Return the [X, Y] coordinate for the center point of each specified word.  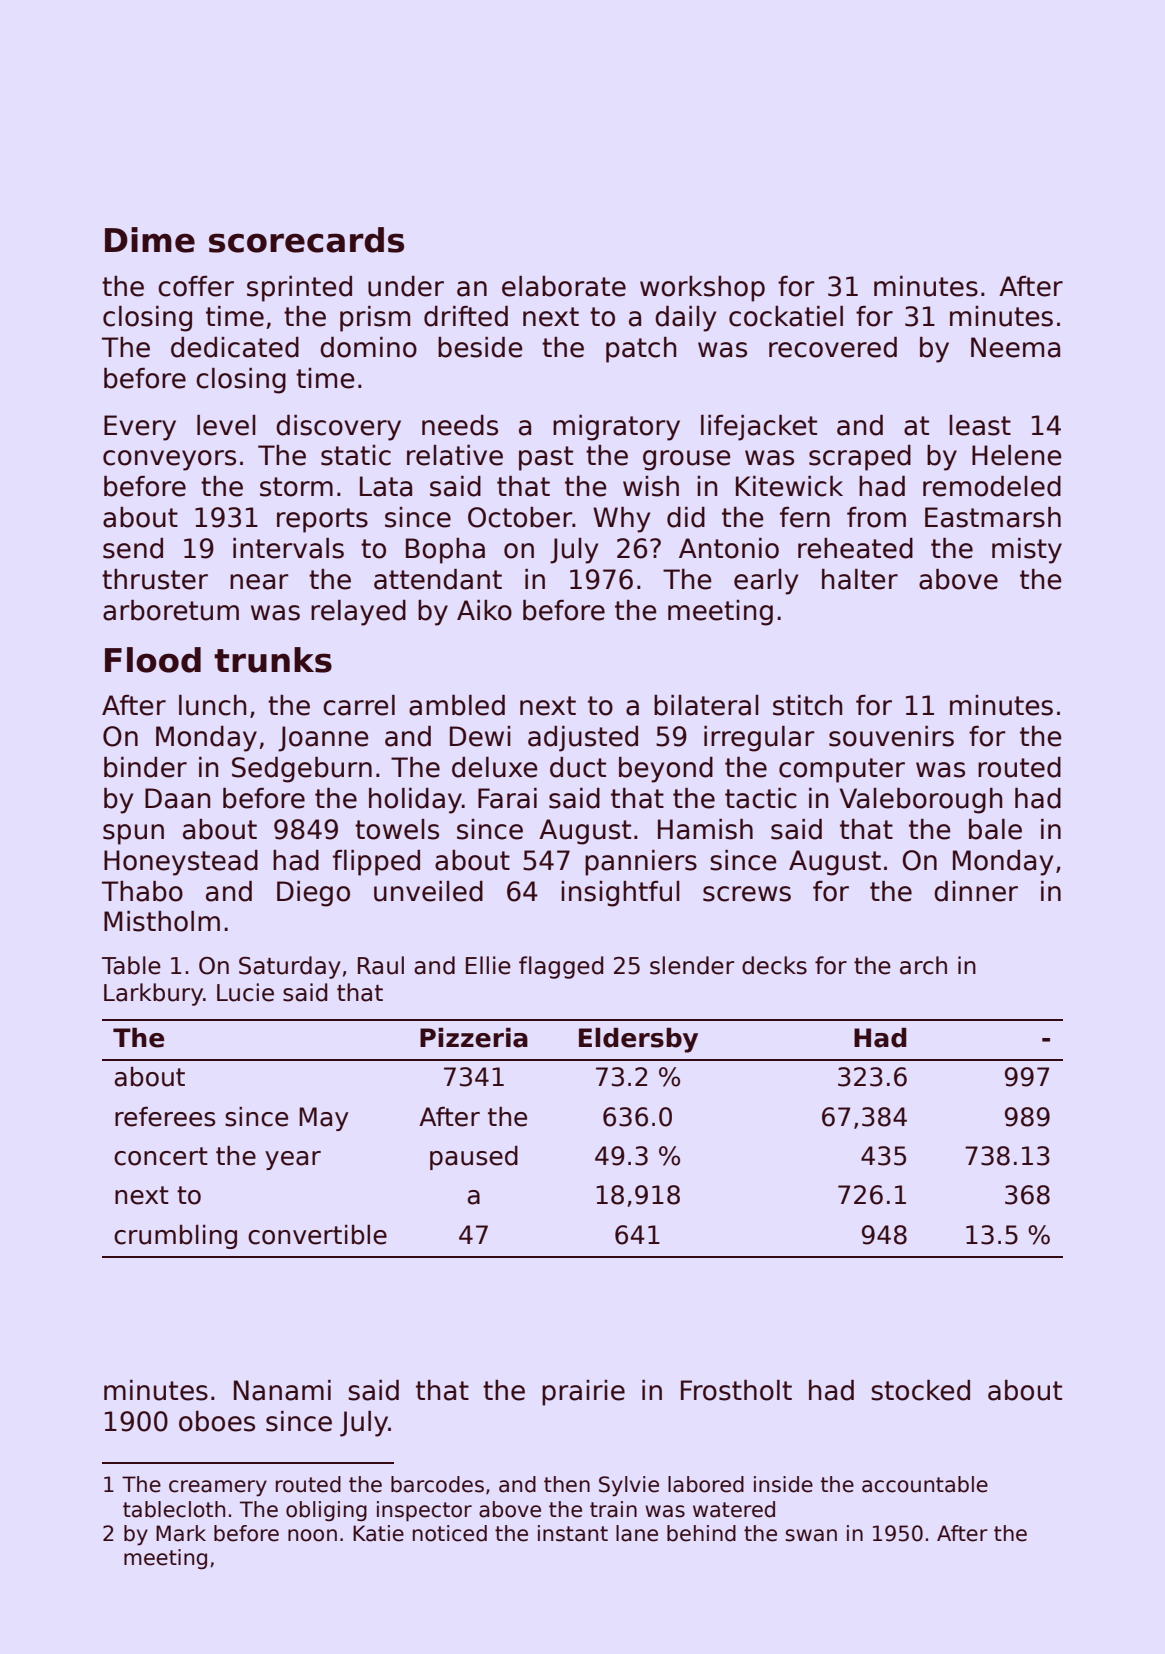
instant [573, 1533]
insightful [620, 894]
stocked [920, 1390]
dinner [976, 891]
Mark [181, 1533]
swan [811, 1535]
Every [140, 428]
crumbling [175, 1237]
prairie [583, 1393]
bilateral [706, 705]
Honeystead [181, 863]
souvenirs [891, 736]
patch [641, 350]
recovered [833, 347]
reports [322, 520]
